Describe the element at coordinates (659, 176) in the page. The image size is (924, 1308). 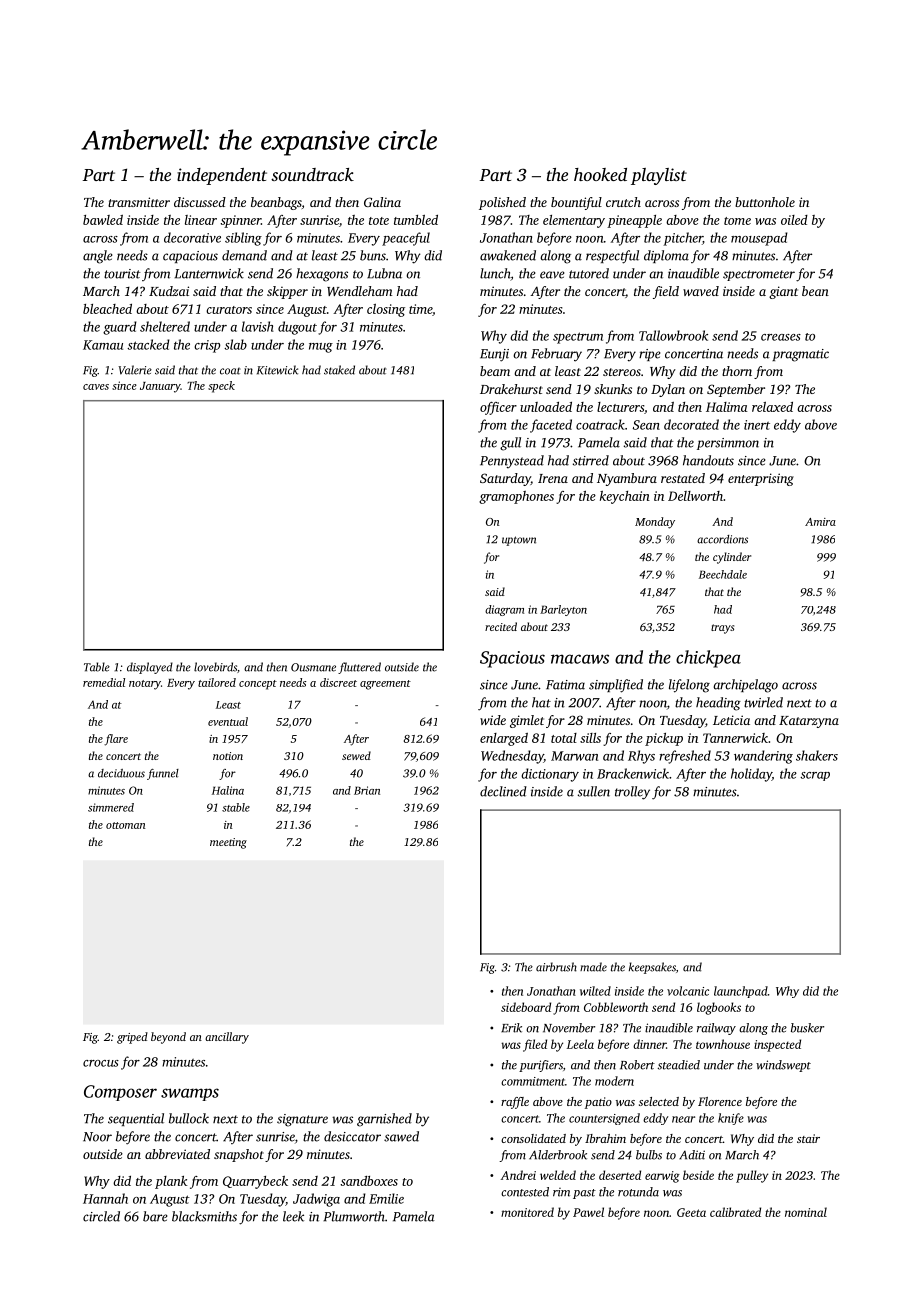
I see `playlist` at that location.
